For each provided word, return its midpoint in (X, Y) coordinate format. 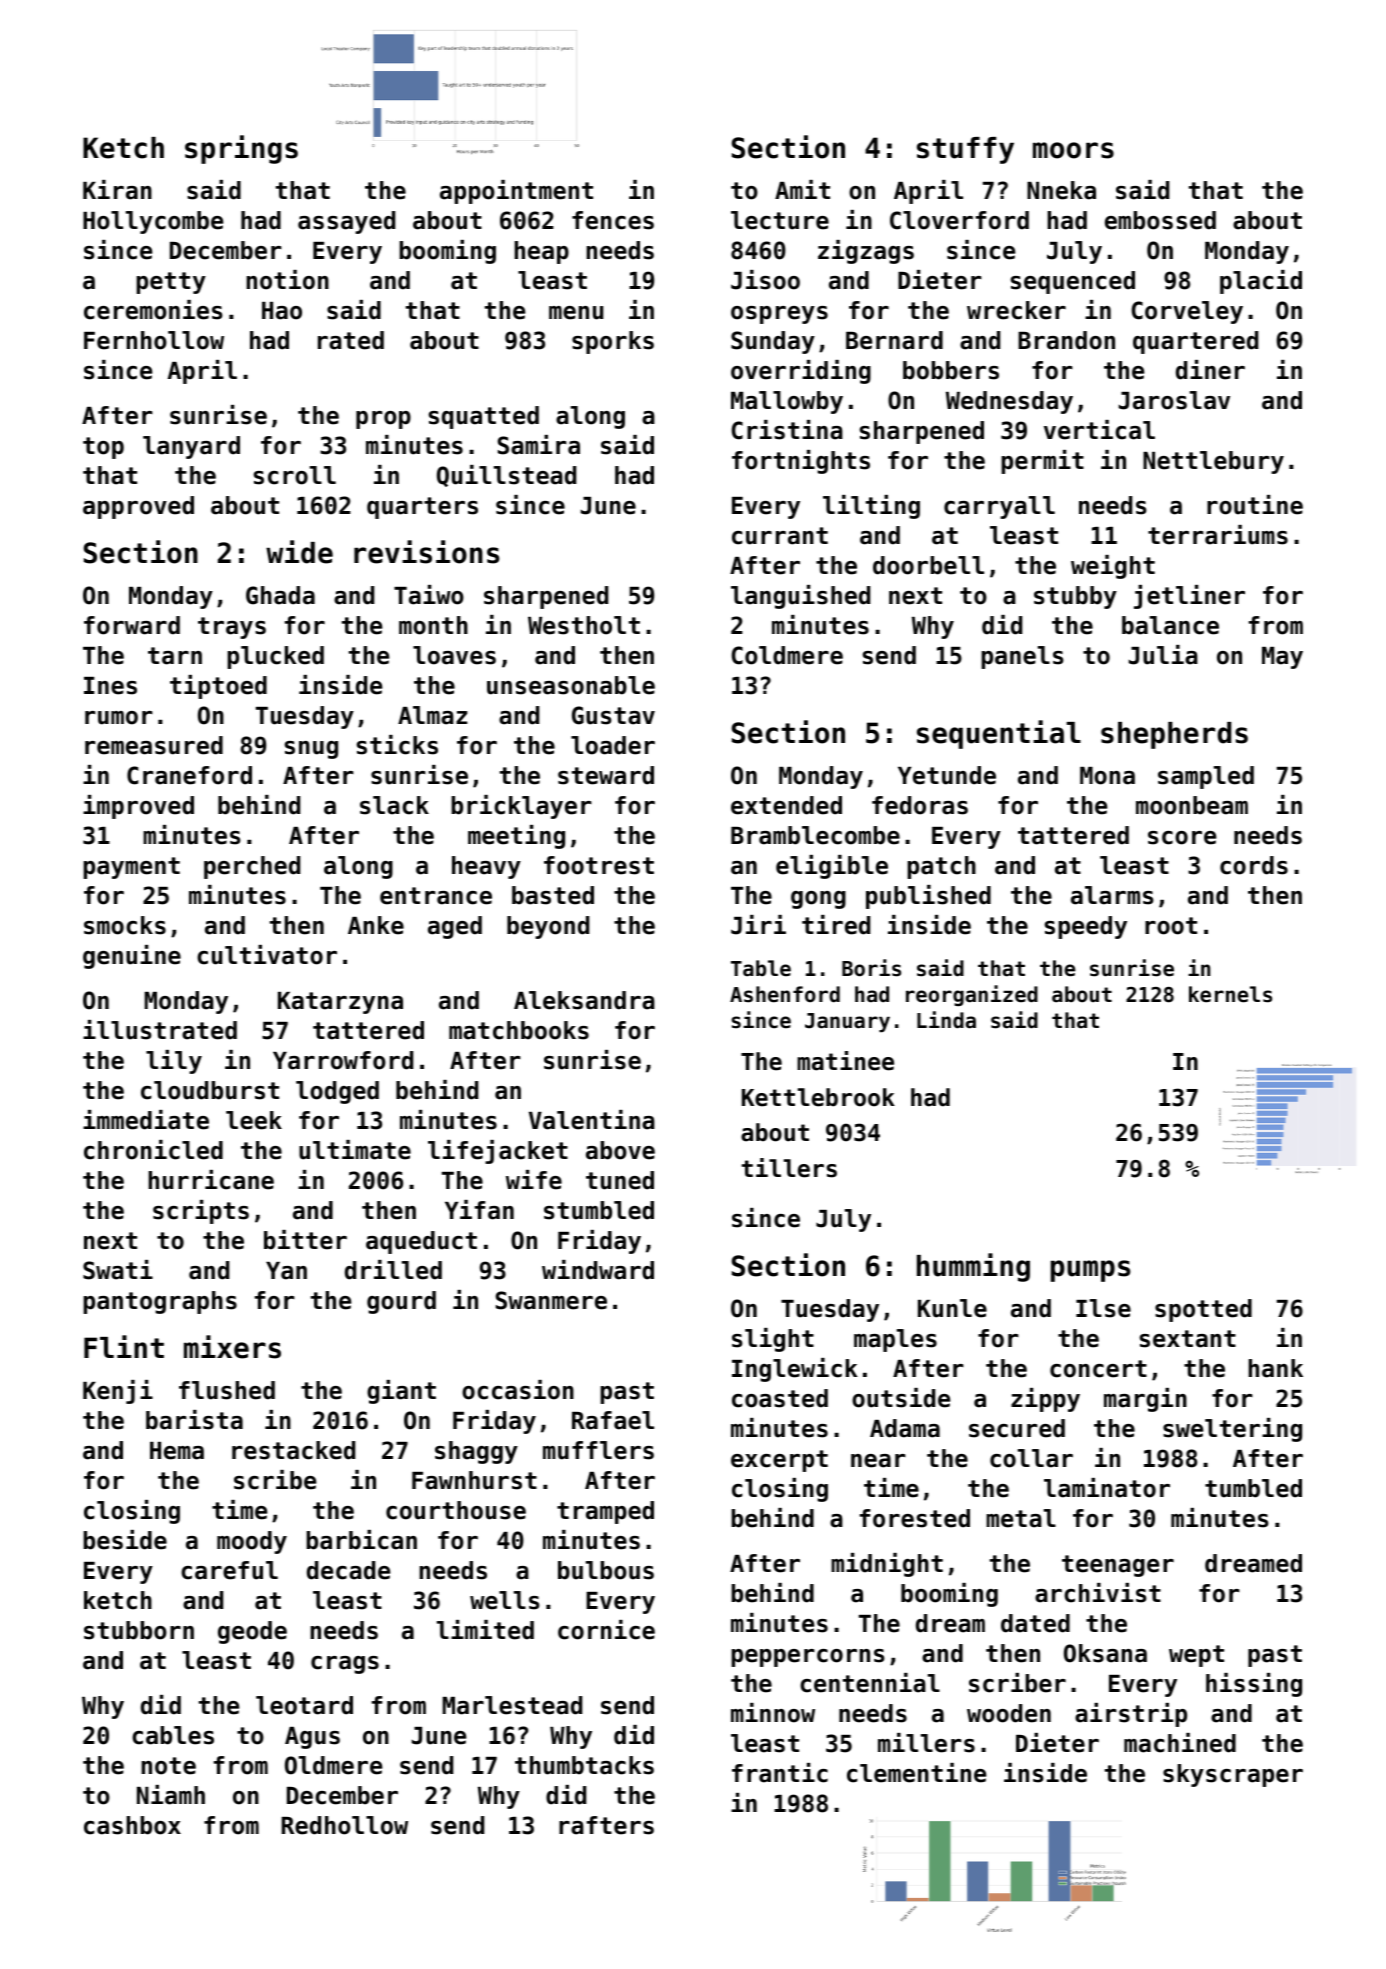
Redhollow (345, 1825)
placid (1261, 282)
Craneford (189, 775)
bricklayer (521, 807)
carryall (999, 507)
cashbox (132, 1825)
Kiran (117, 190)
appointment (516, 192)
